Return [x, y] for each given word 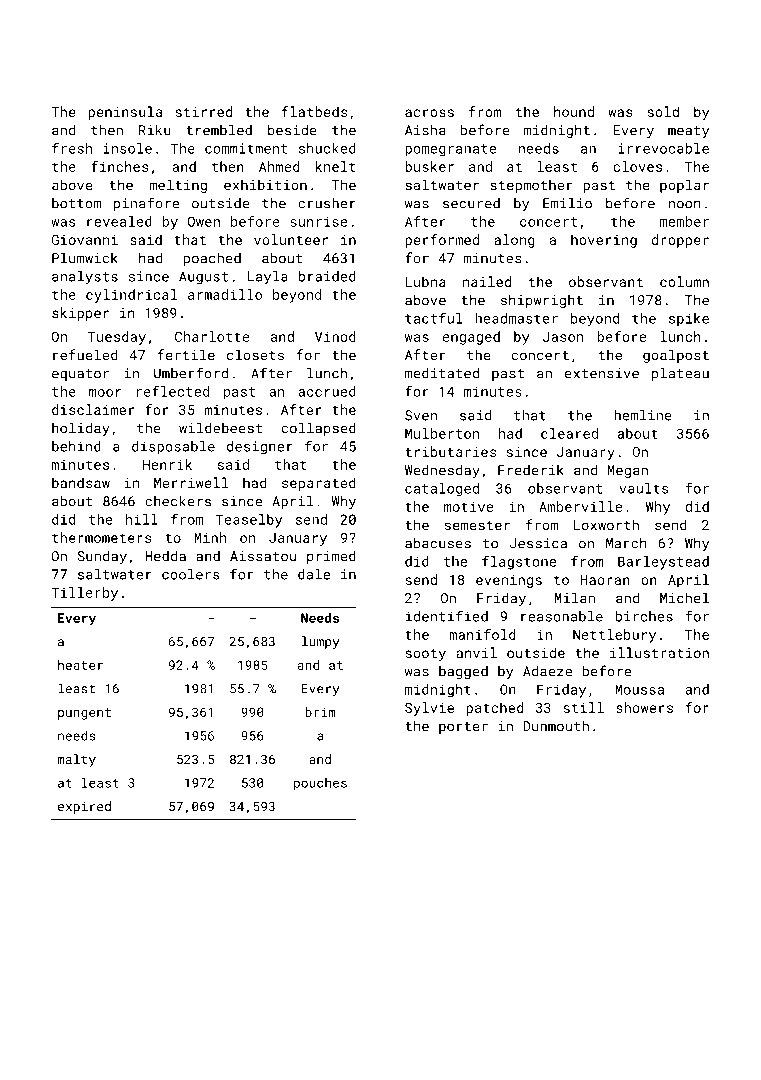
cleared [569, 433]
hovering [604, 241]
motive [468, 506]
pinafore [147, 204]
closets [255, 354]
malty [76, 760]
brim [320, 712]
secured [471, 203]
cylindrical [131, 296]
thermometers [101, 537]
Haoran [605, 580]
